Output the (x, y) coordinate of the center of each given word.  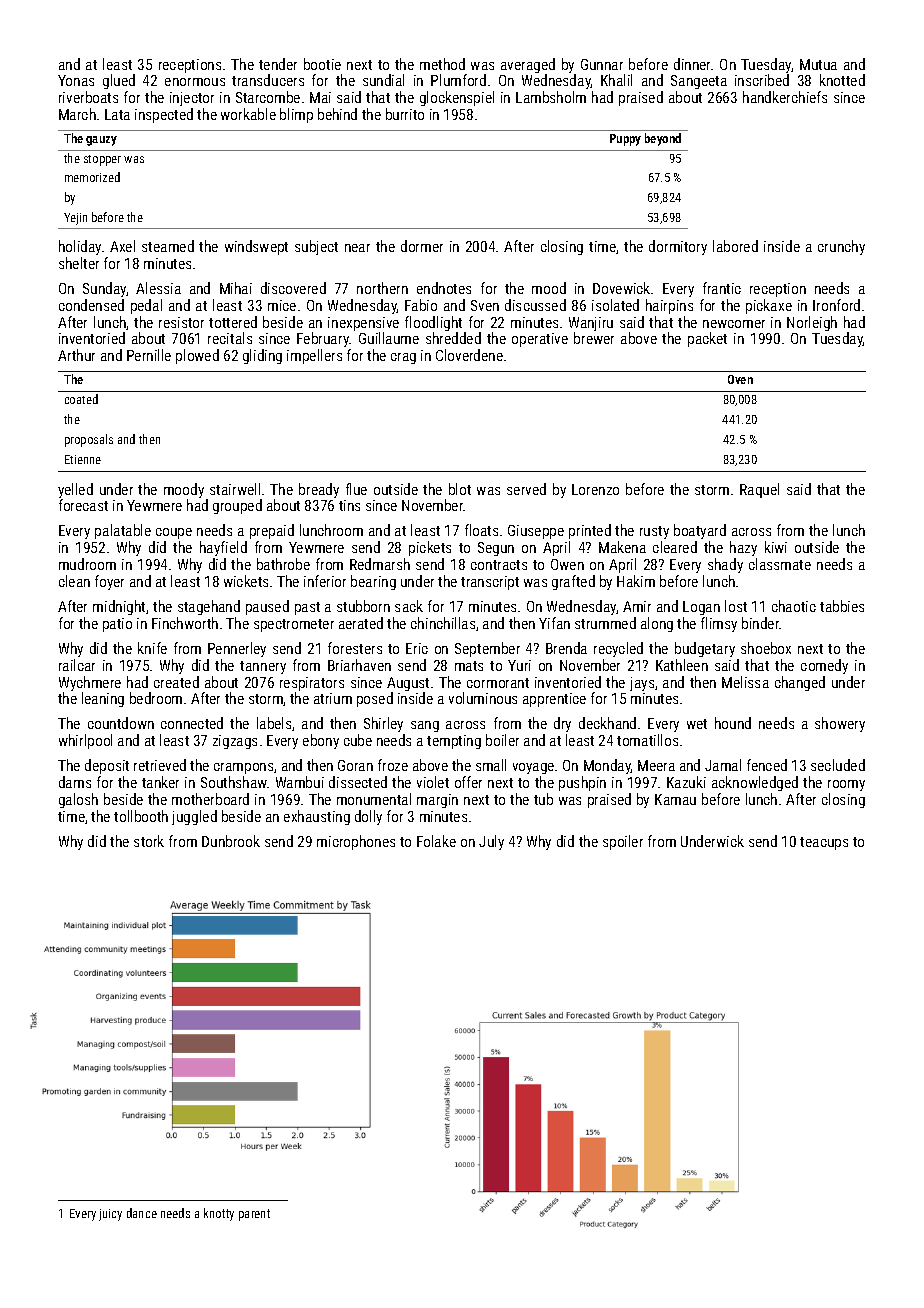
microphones (356, 842)
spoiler (623, 842)
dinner (692, 64)
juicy (110, 1215)
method (442, 64)
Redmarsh (380, 564)
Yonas (76, 80)
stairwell (235, 489)
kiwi (776, 547)
